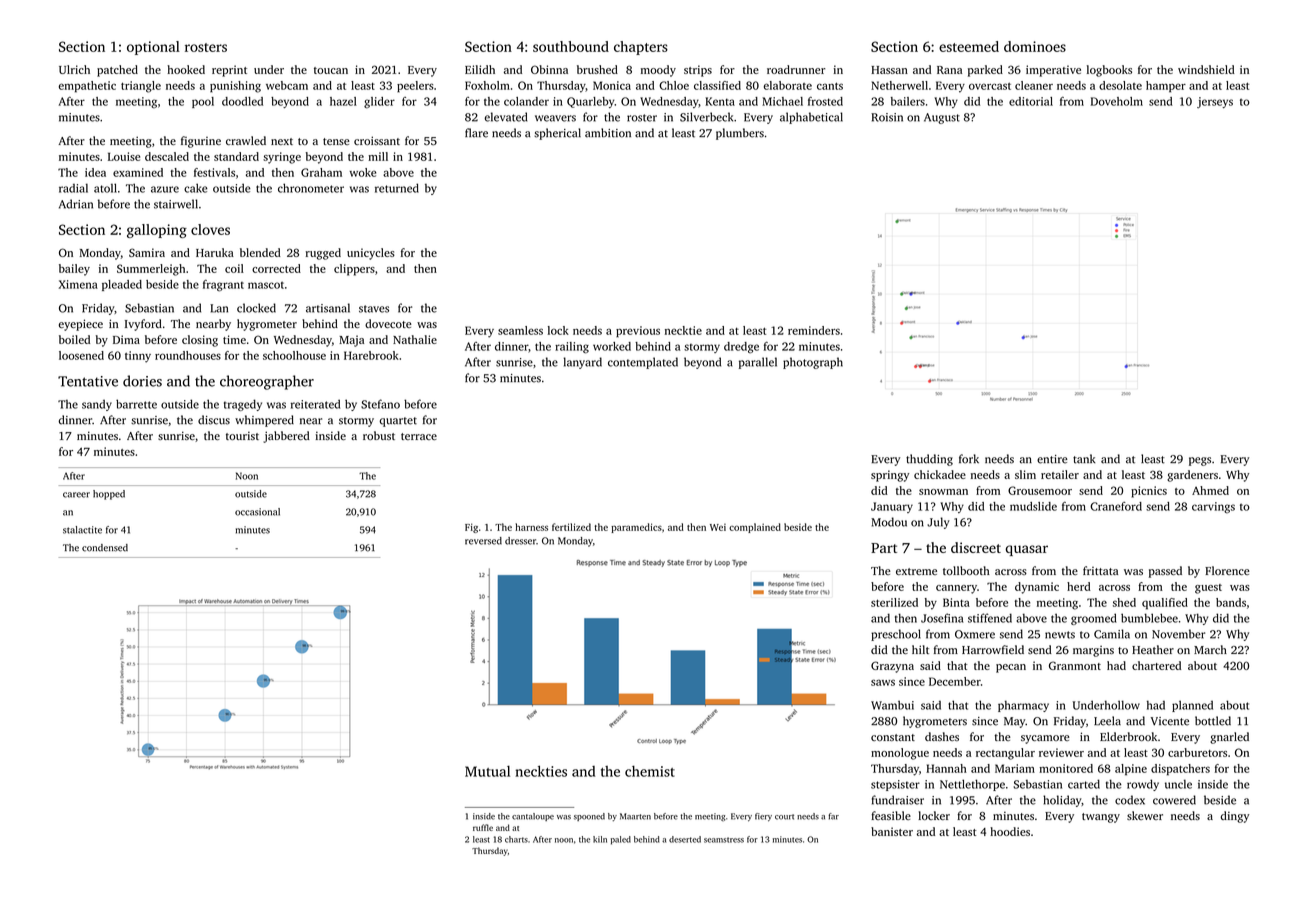 The image size is (1308, 924). Describe the element at coordinates (229, 71) in the image. I see `reprint` at that location.
